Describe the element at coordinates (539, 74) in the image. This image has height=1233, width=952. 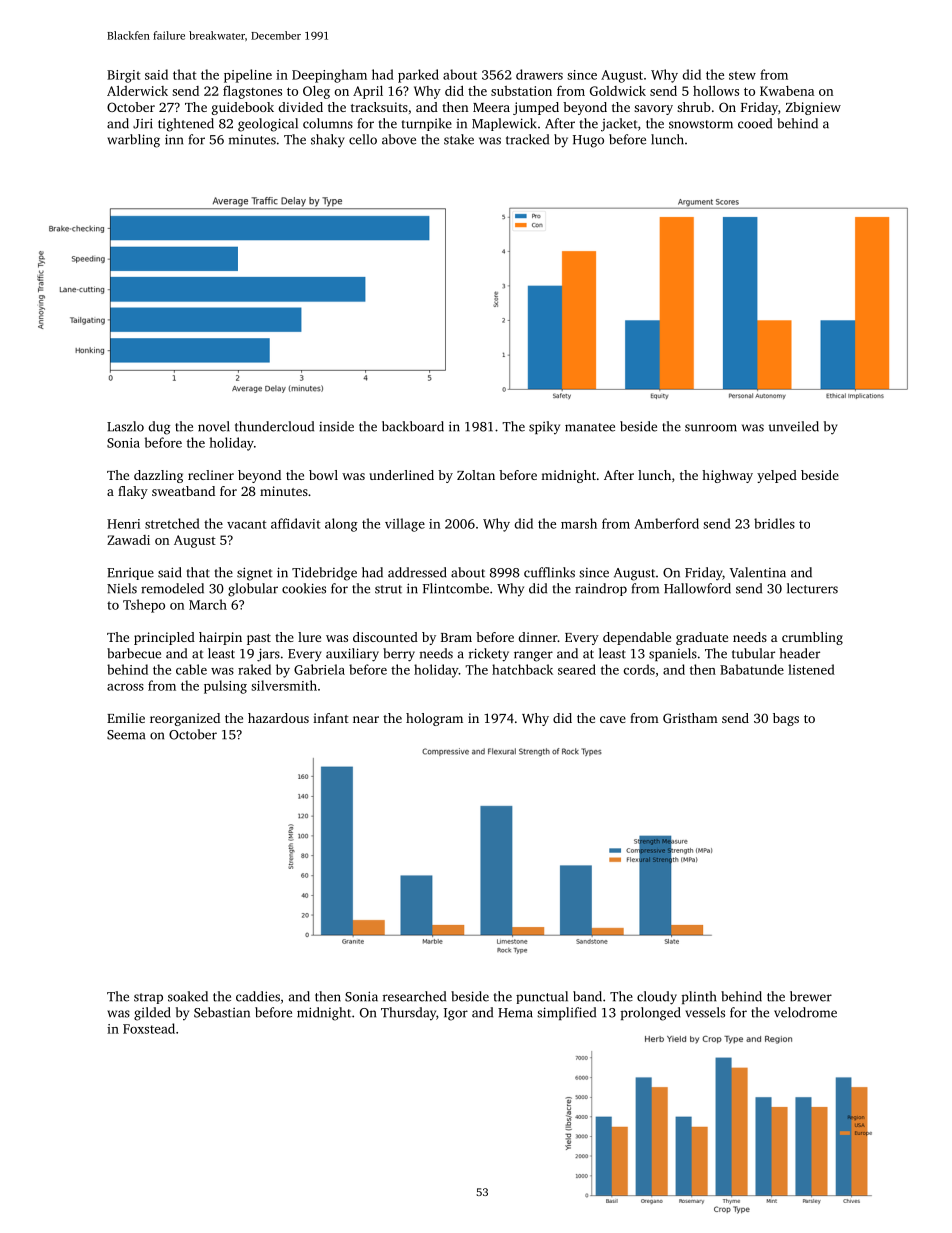
I see `drawers` at that location.
